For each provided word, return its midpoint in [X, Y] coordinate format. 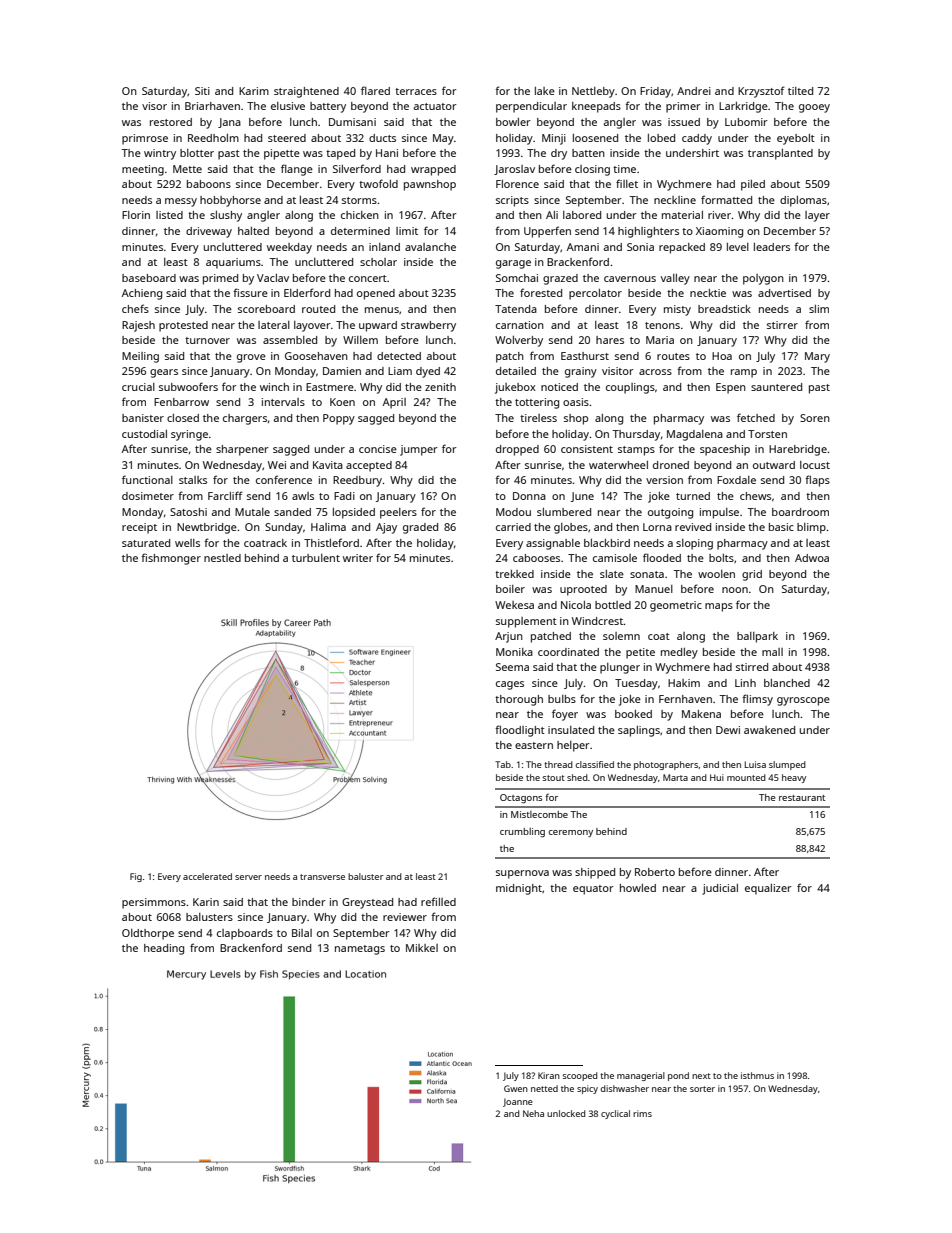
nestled [222, 558]
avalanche [430, 247]
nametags [360, 950]
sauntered [776, 387]
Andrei [694, 91]
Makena [701, 714]
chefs [135, 308]
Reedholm [213, 138]
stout [554, 778]
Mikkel [422, 948]
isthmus [757, 1075]
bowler [513, 122]
